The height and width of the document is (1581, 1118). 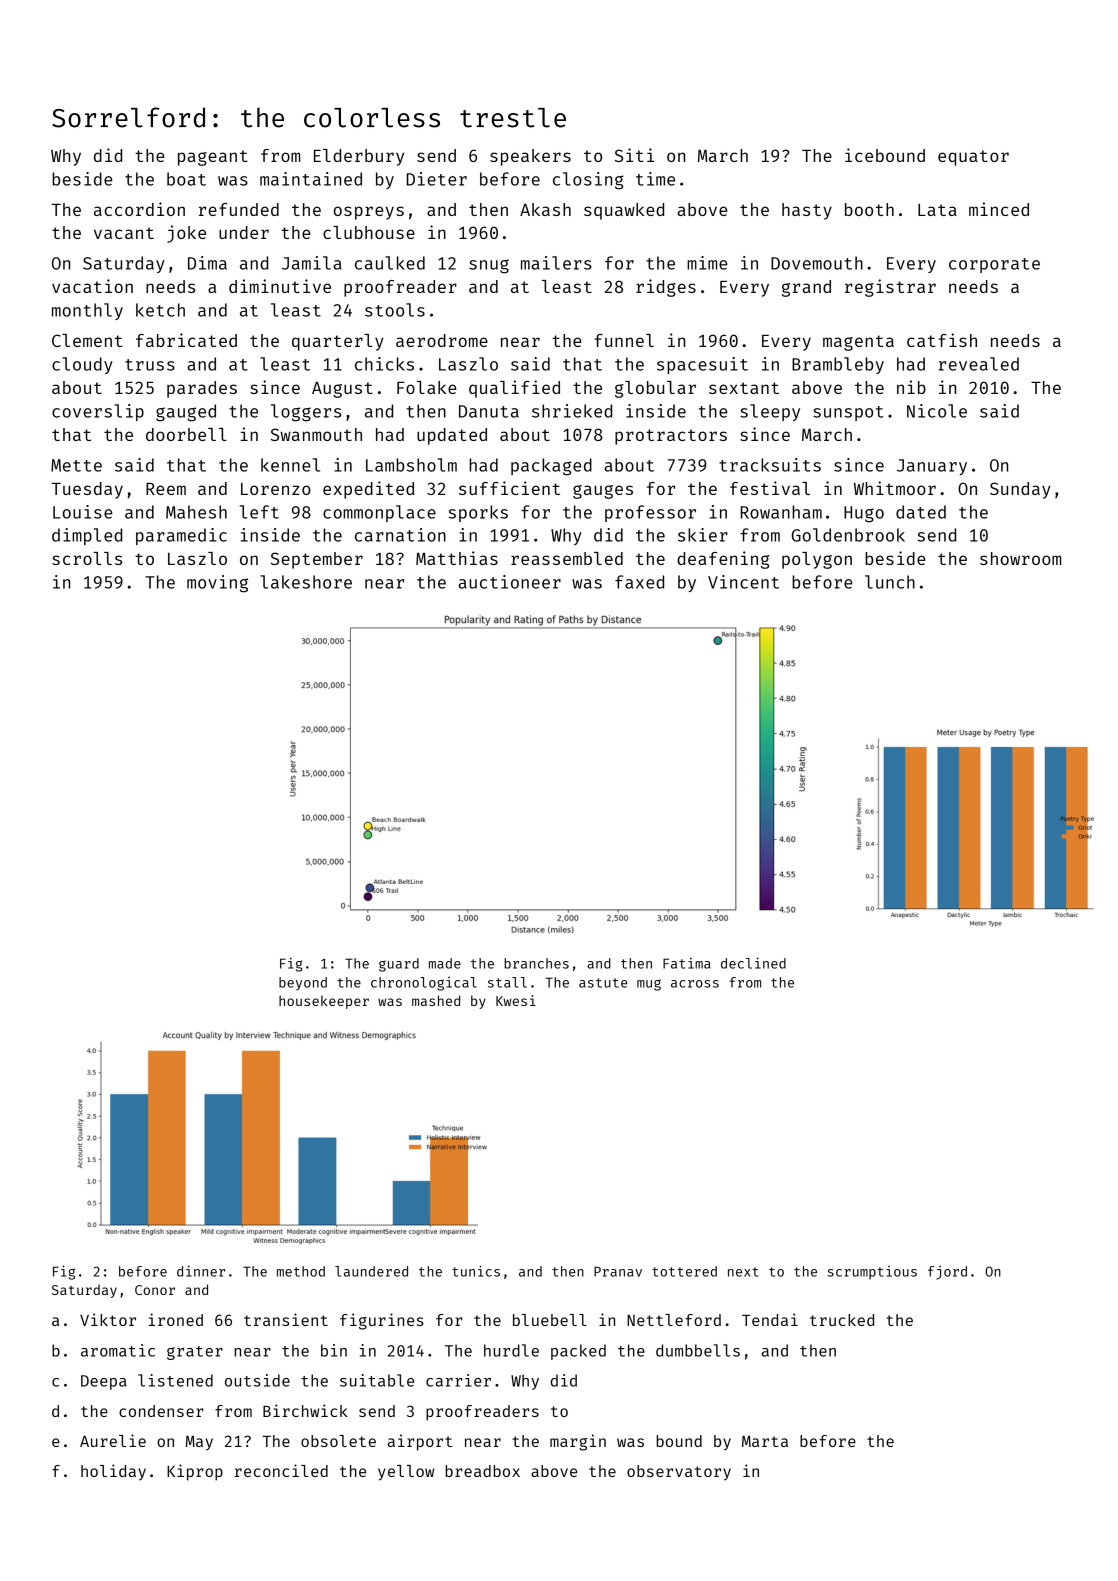 I want to click on beyond, so click(x=303, y=984).
